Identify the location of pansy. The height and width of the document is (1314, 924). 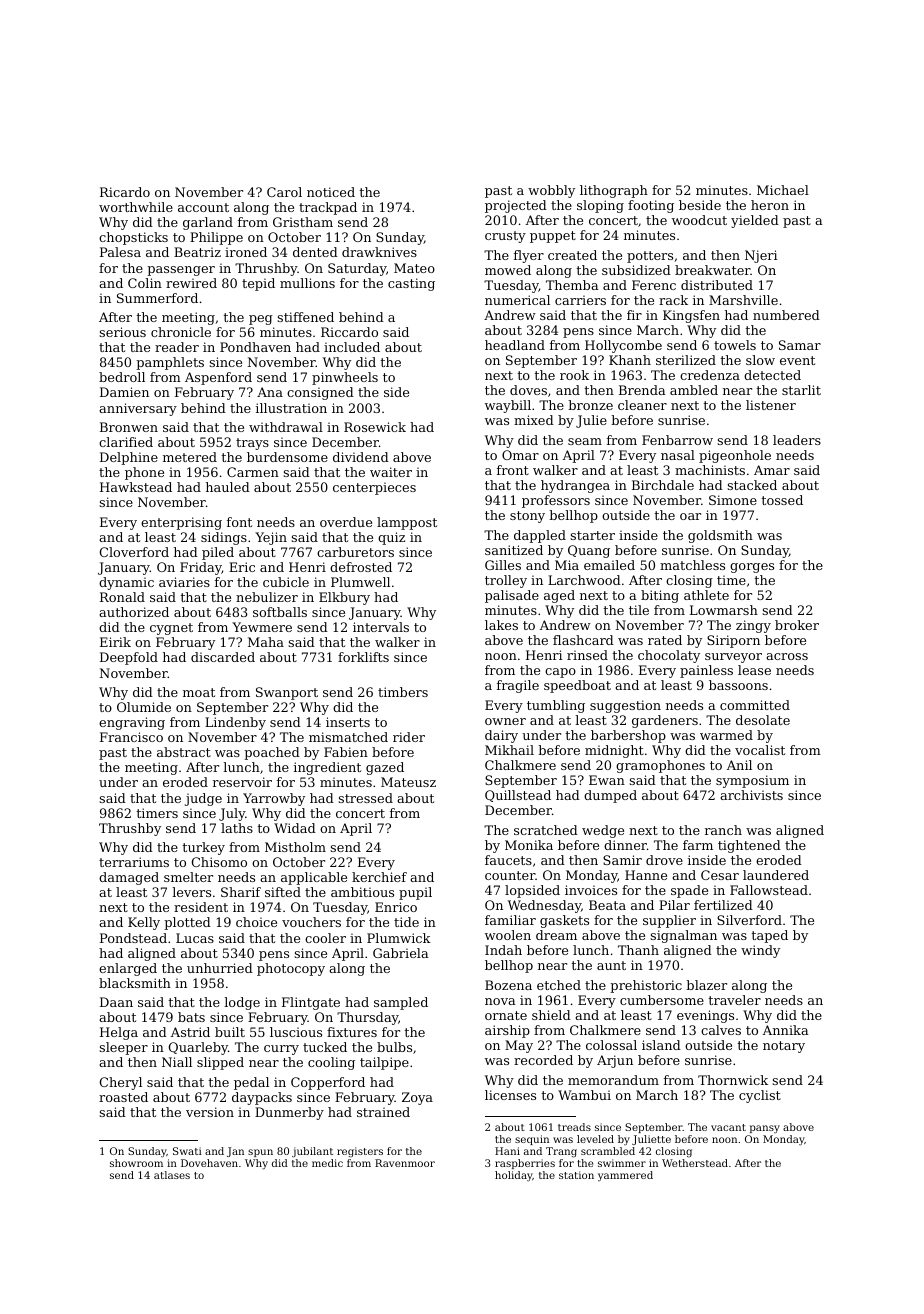
(765, 1129).
